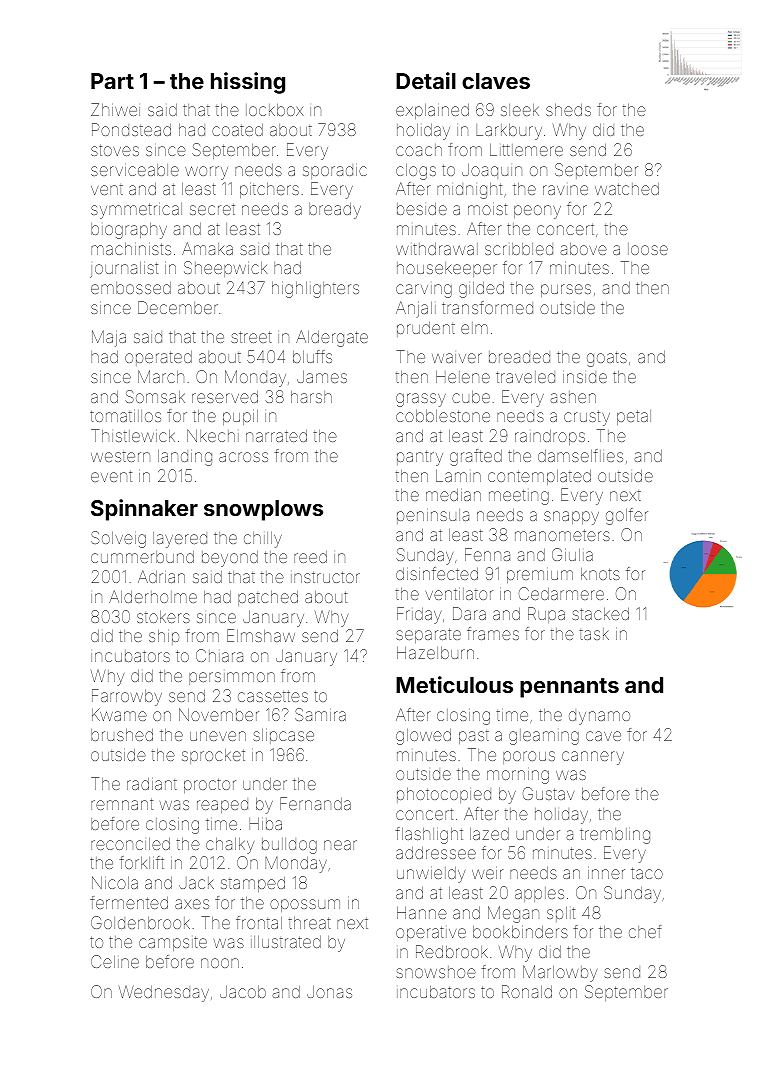 This document has width=765, height=1085. Describe the element at coordinates (496, 81) in the document. I see `claves` at that location.
